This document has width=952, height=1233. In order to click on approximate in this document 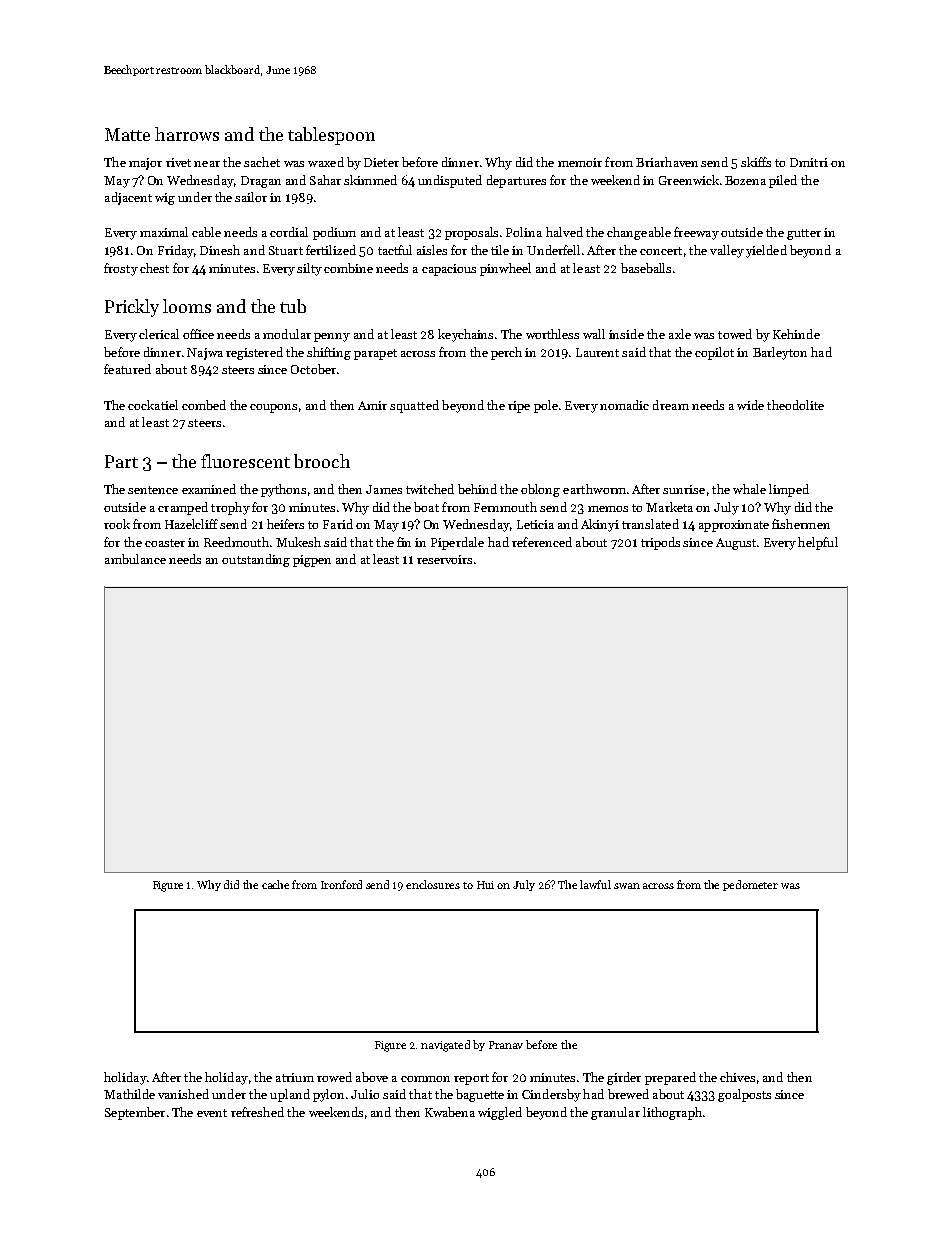, I will do `click(734, 526)`.
